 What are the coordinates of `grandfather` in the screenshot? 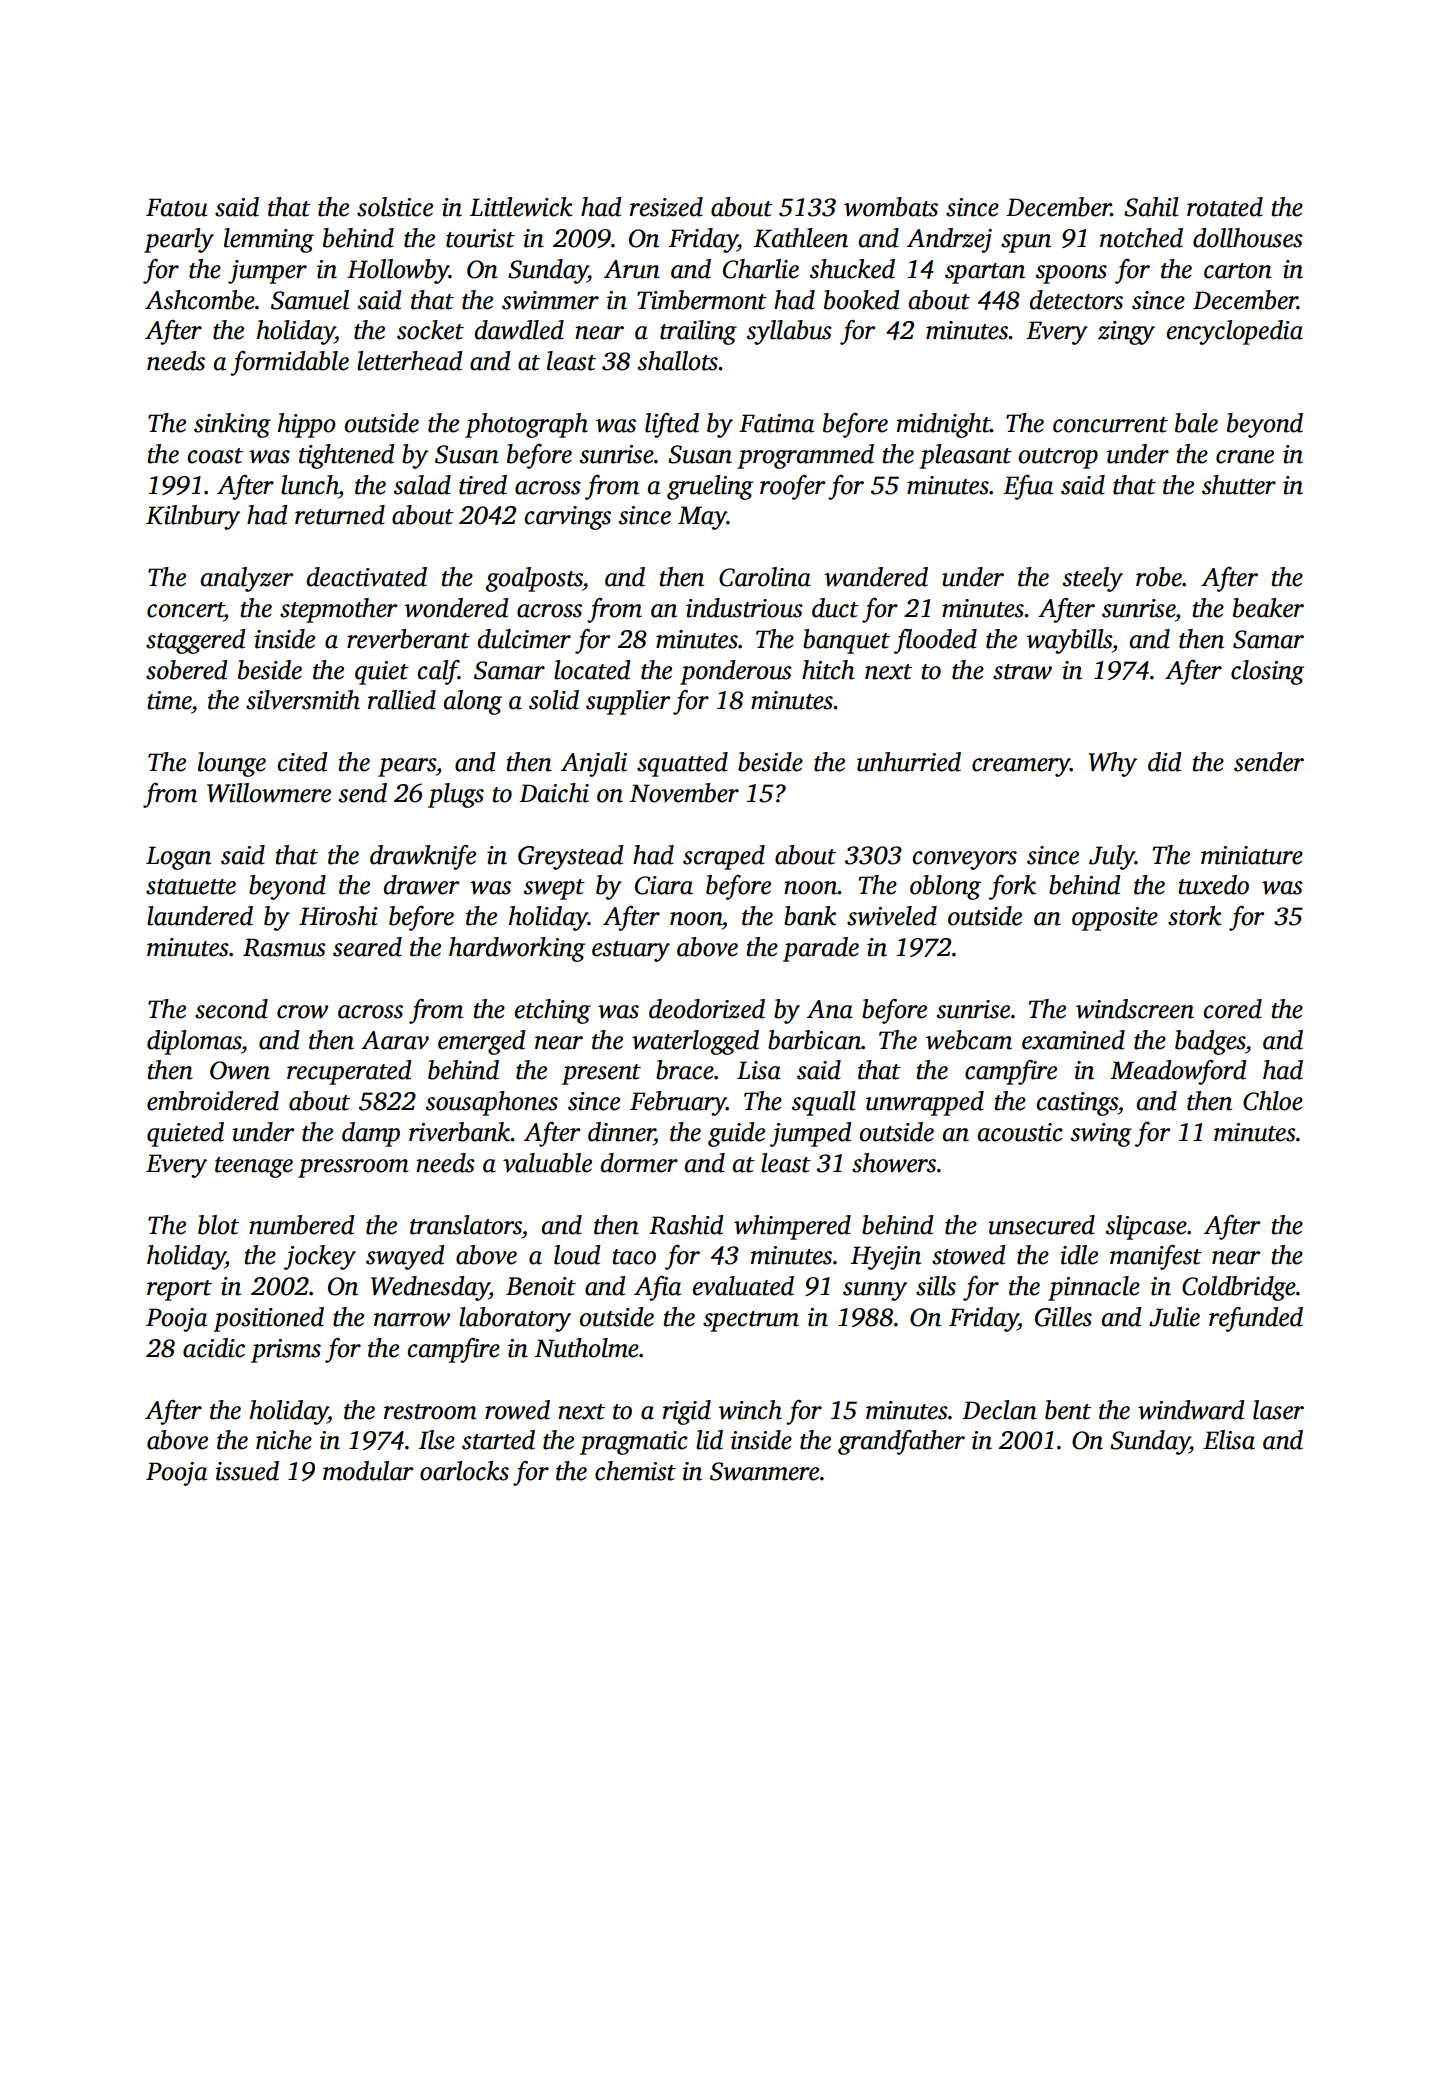 It's located at (901, 1442).
